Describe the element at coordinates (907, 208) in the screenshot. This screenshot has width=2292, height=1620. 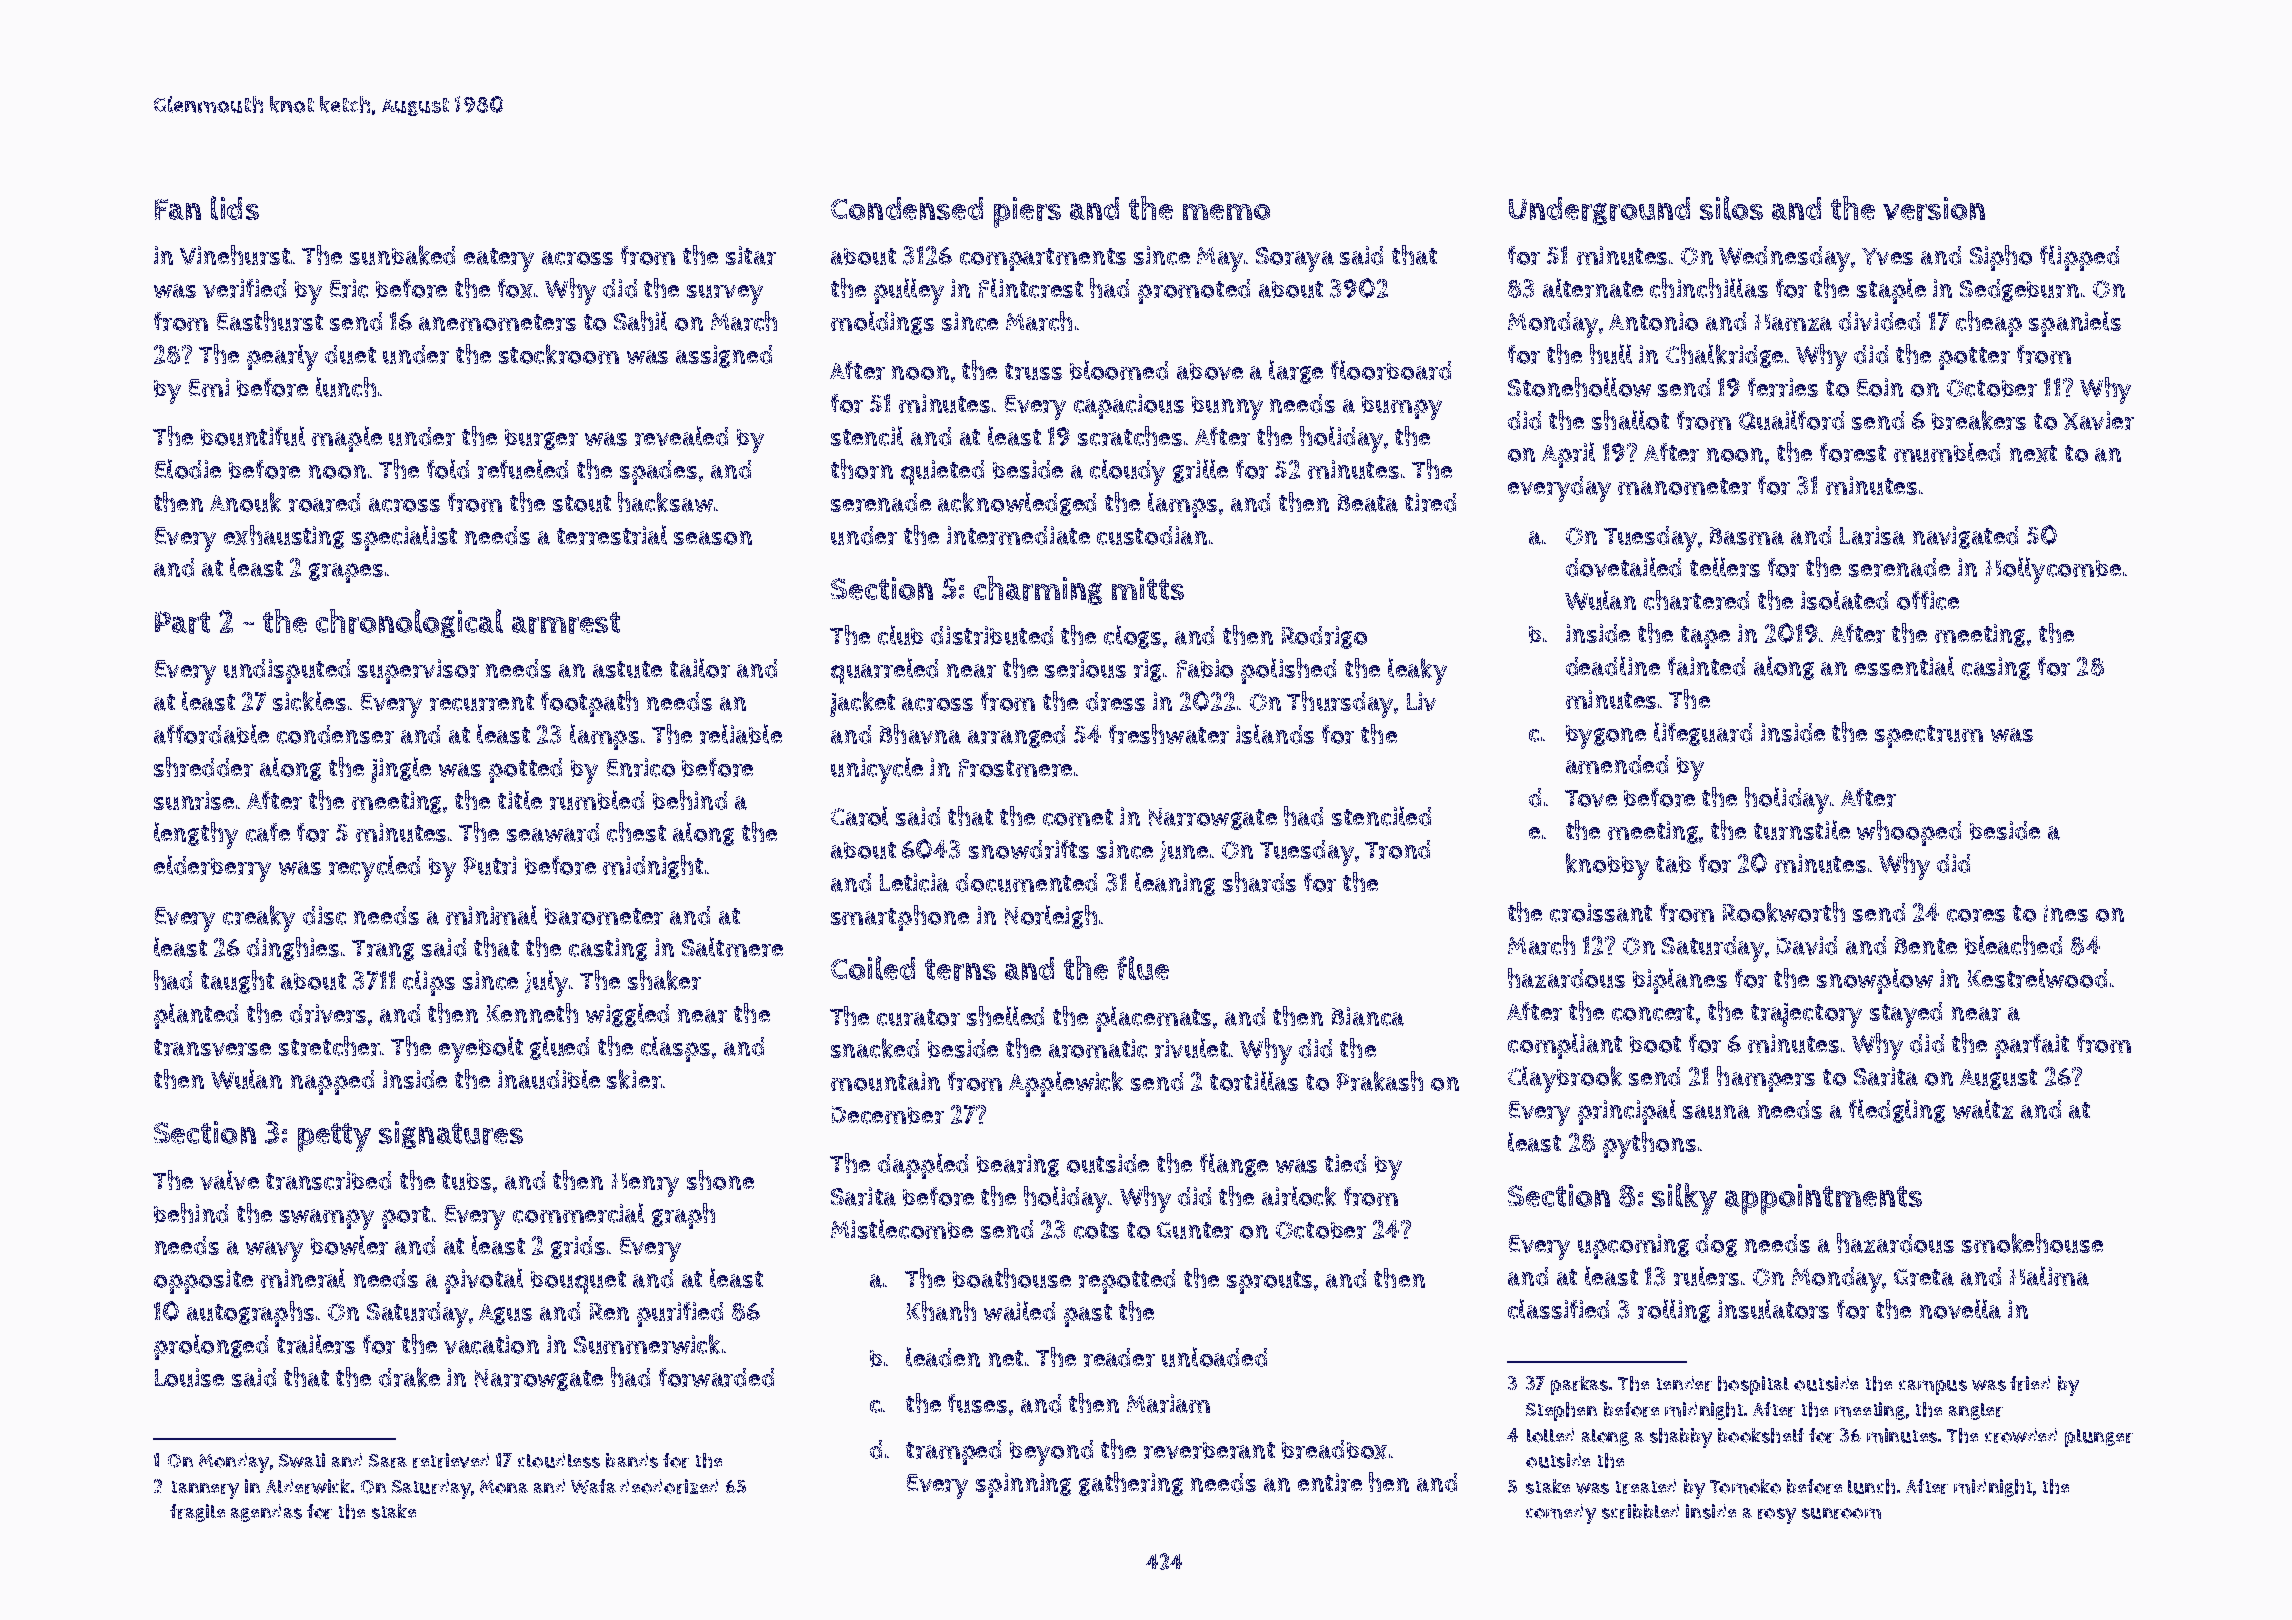
I see `Condensed` at that location.
